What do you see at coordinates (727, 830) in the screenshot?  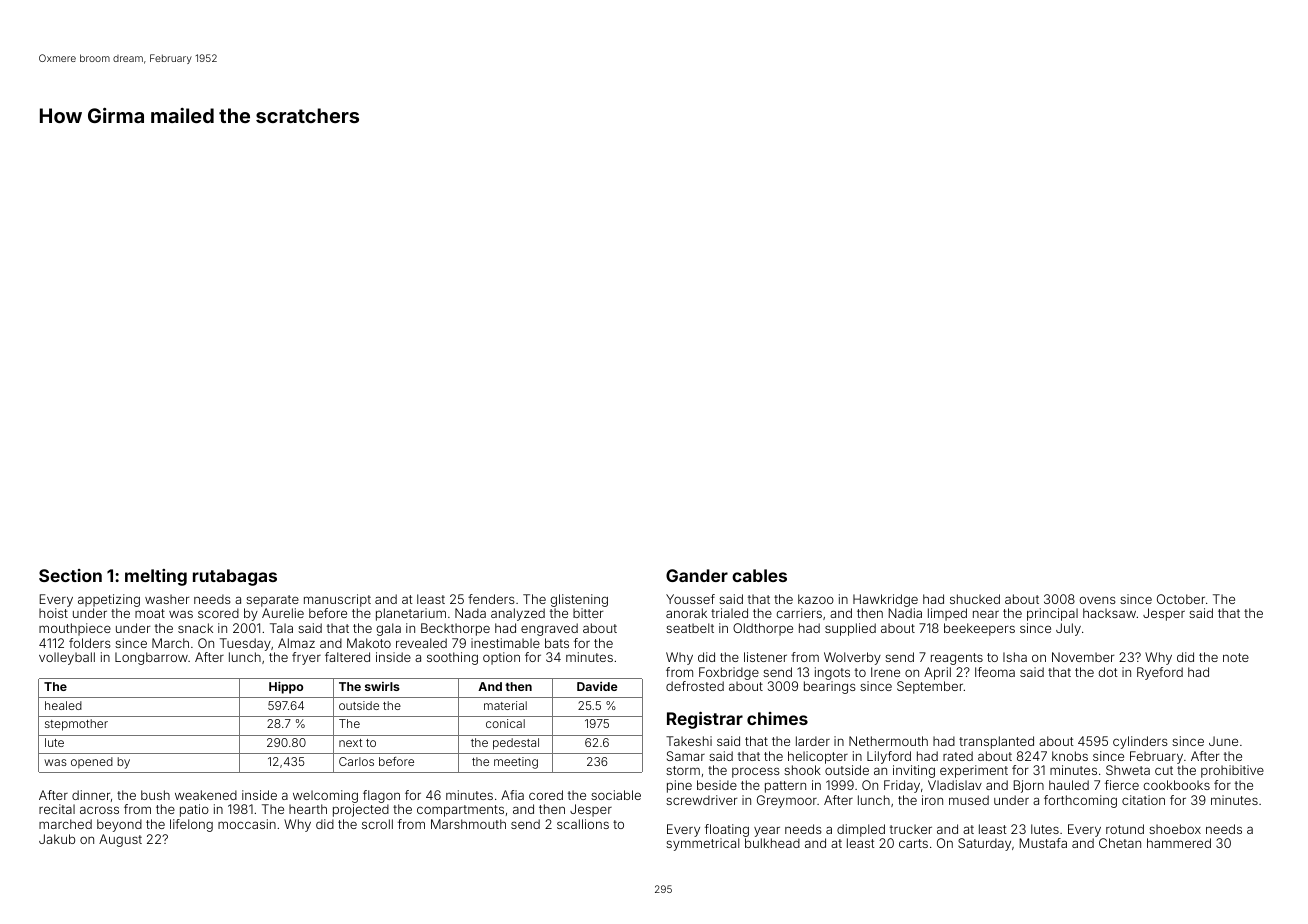 I see `floating` at bounding box center [727, 830].
